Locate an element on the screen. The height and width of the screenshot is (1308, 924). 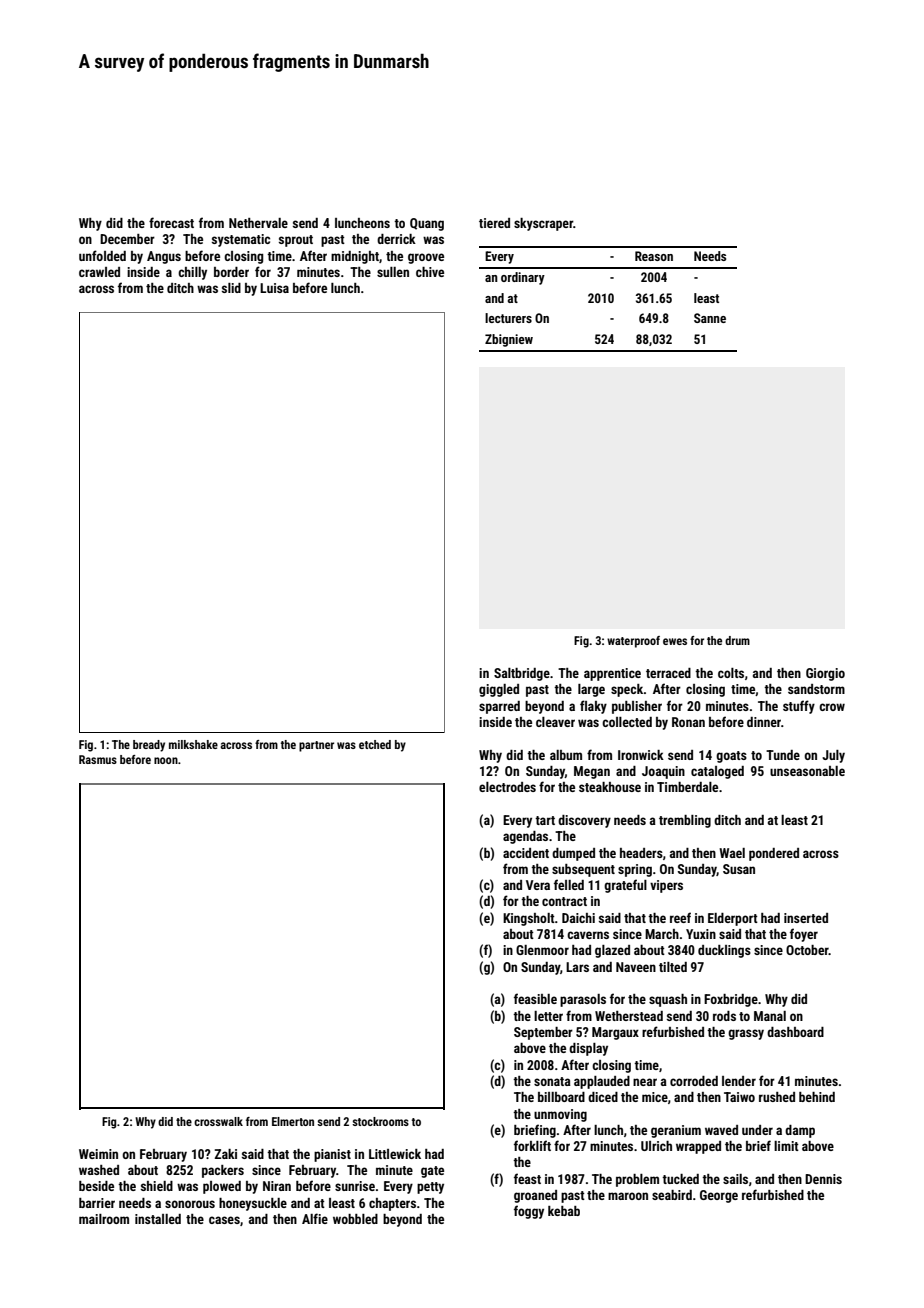
forecast is located at coordinates (171, 222).
